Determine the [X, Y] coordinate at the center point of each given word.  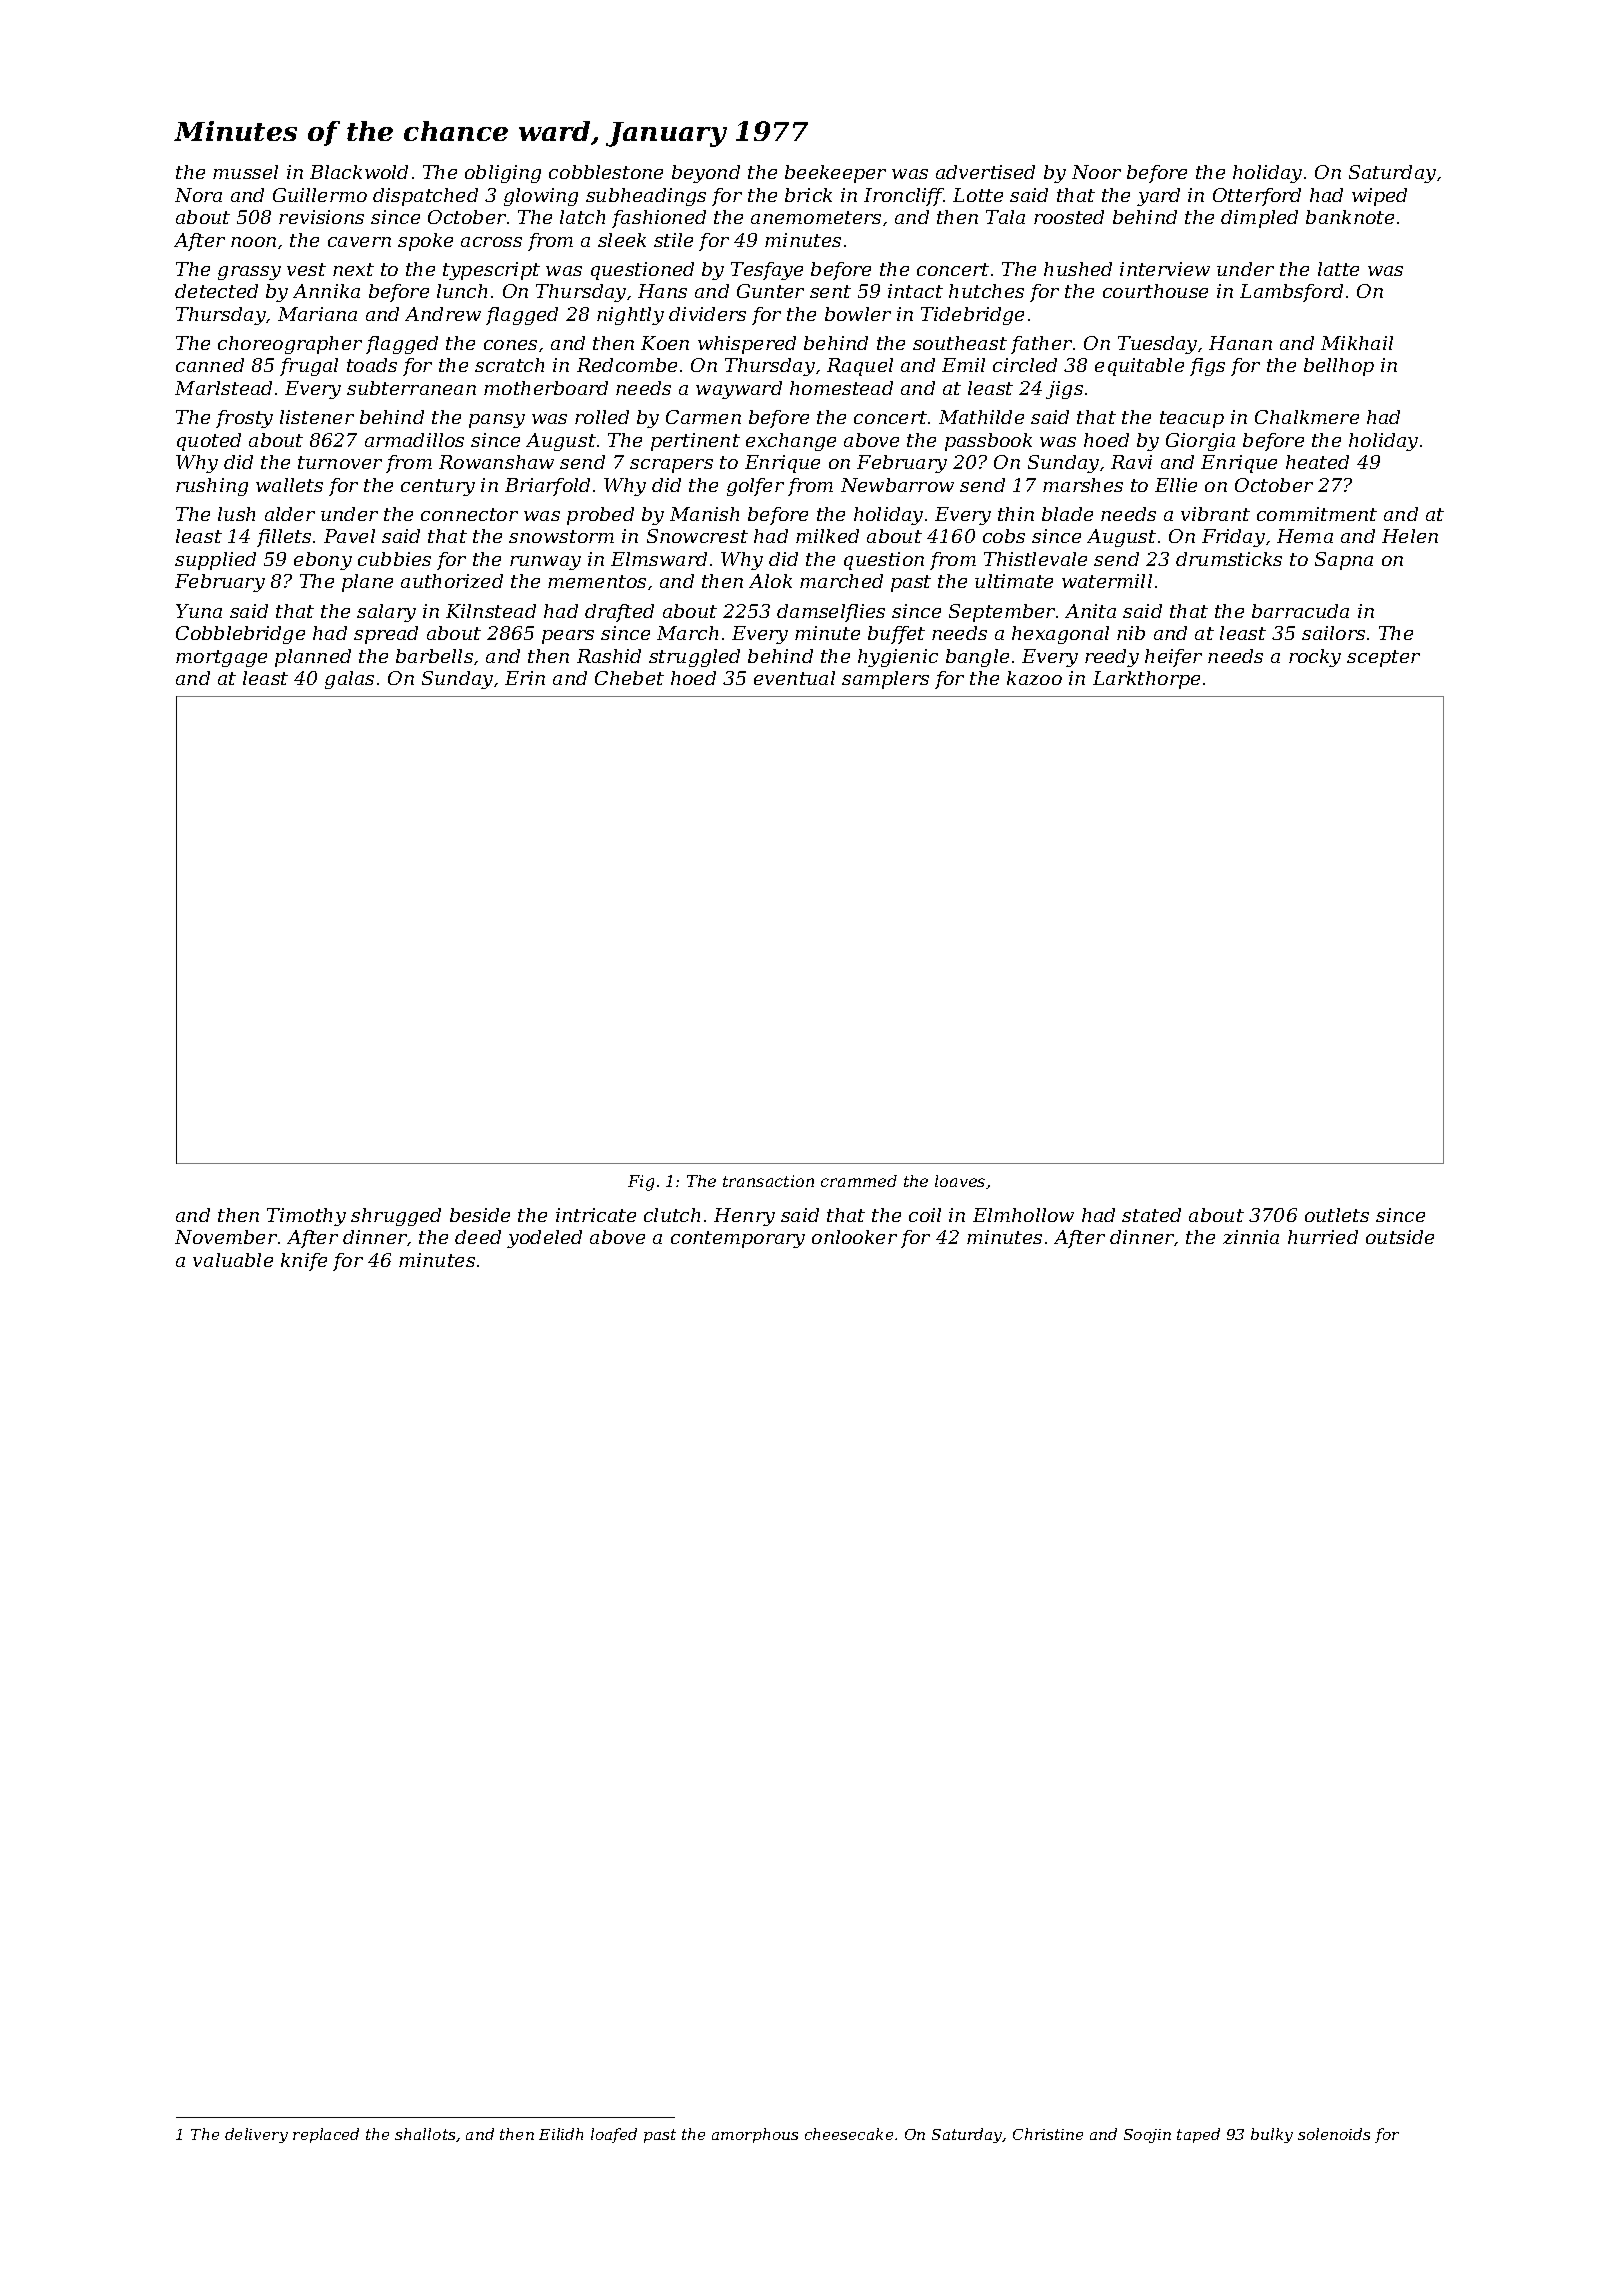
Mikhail [1357, 343]
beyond [706, 174]
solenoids [1334, 2134]
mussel [245, 172]
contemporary [738, 1239]
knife [304, 1262]
